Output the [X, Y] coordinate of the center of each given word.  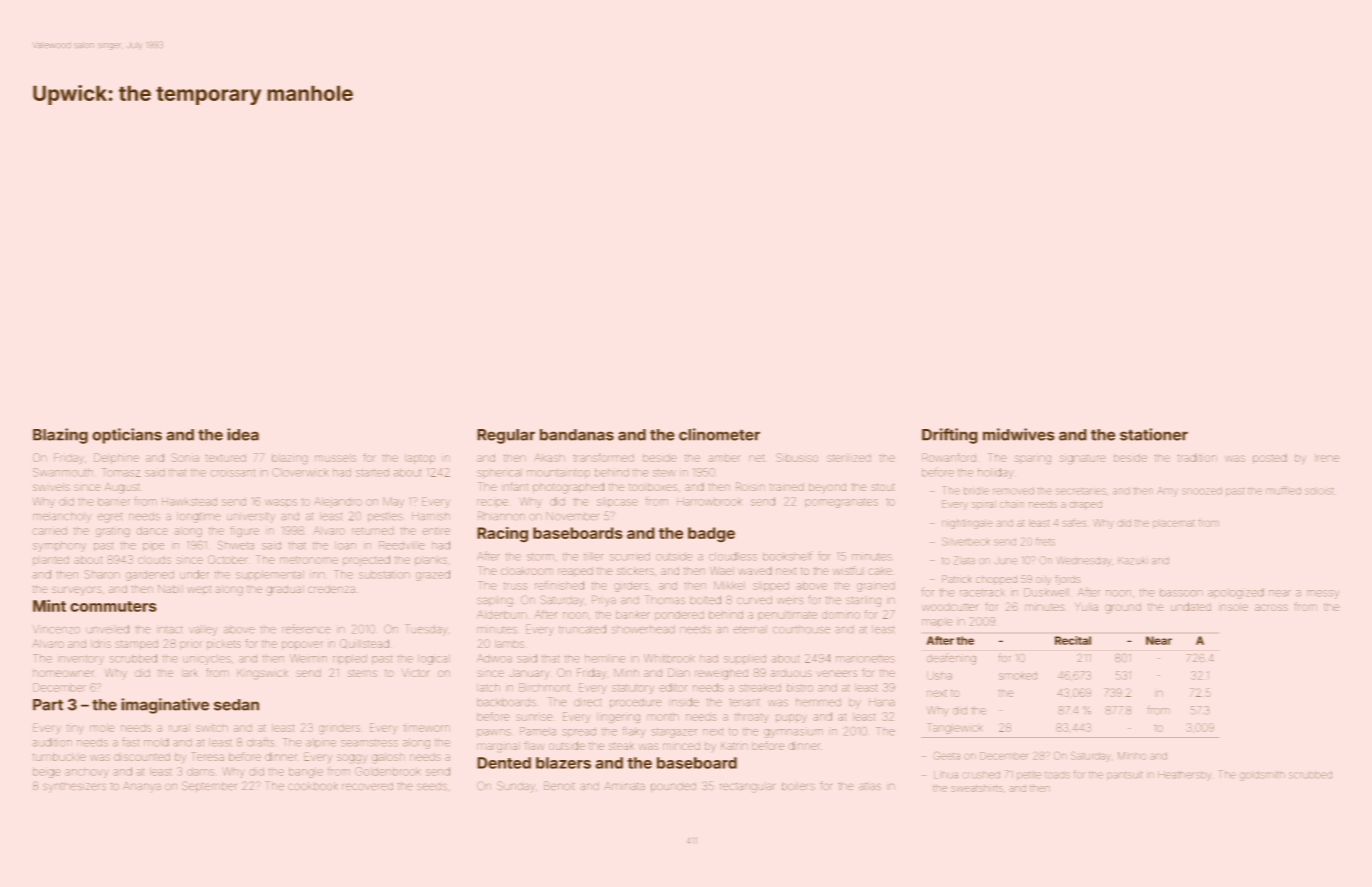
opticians [127, 436]
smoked [1018, 676]
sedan [236, 705]
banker [633, 615]
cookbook [313, 787]
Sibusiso [797, 458]
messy [1323, 594]
